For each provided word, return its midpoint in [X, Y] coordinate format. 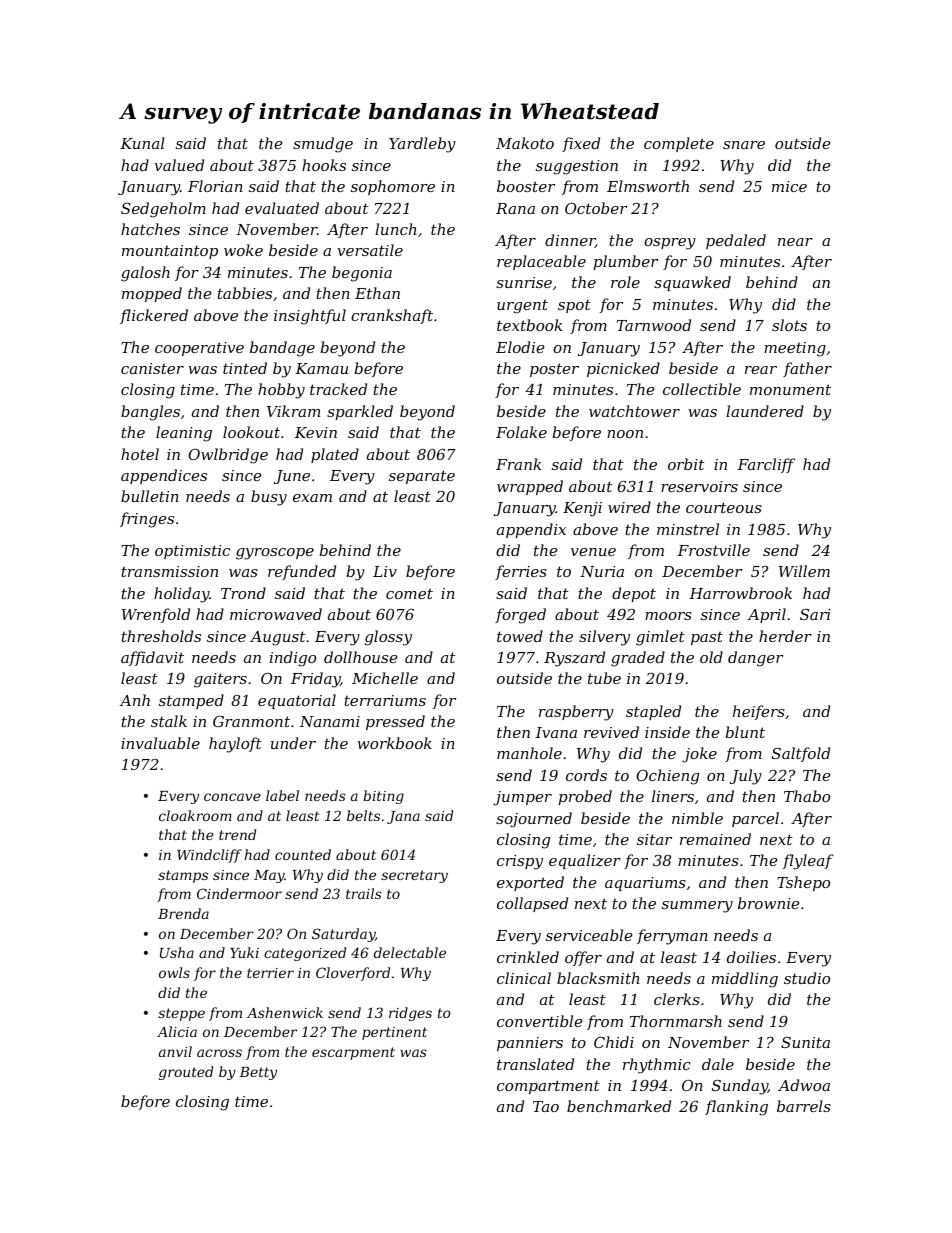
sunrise [524, 282]
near [795, 242]
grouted [186, 1073]
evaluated [282, 208]
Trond [243, 593]
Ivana [556, 732]
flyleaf [808, 862]
